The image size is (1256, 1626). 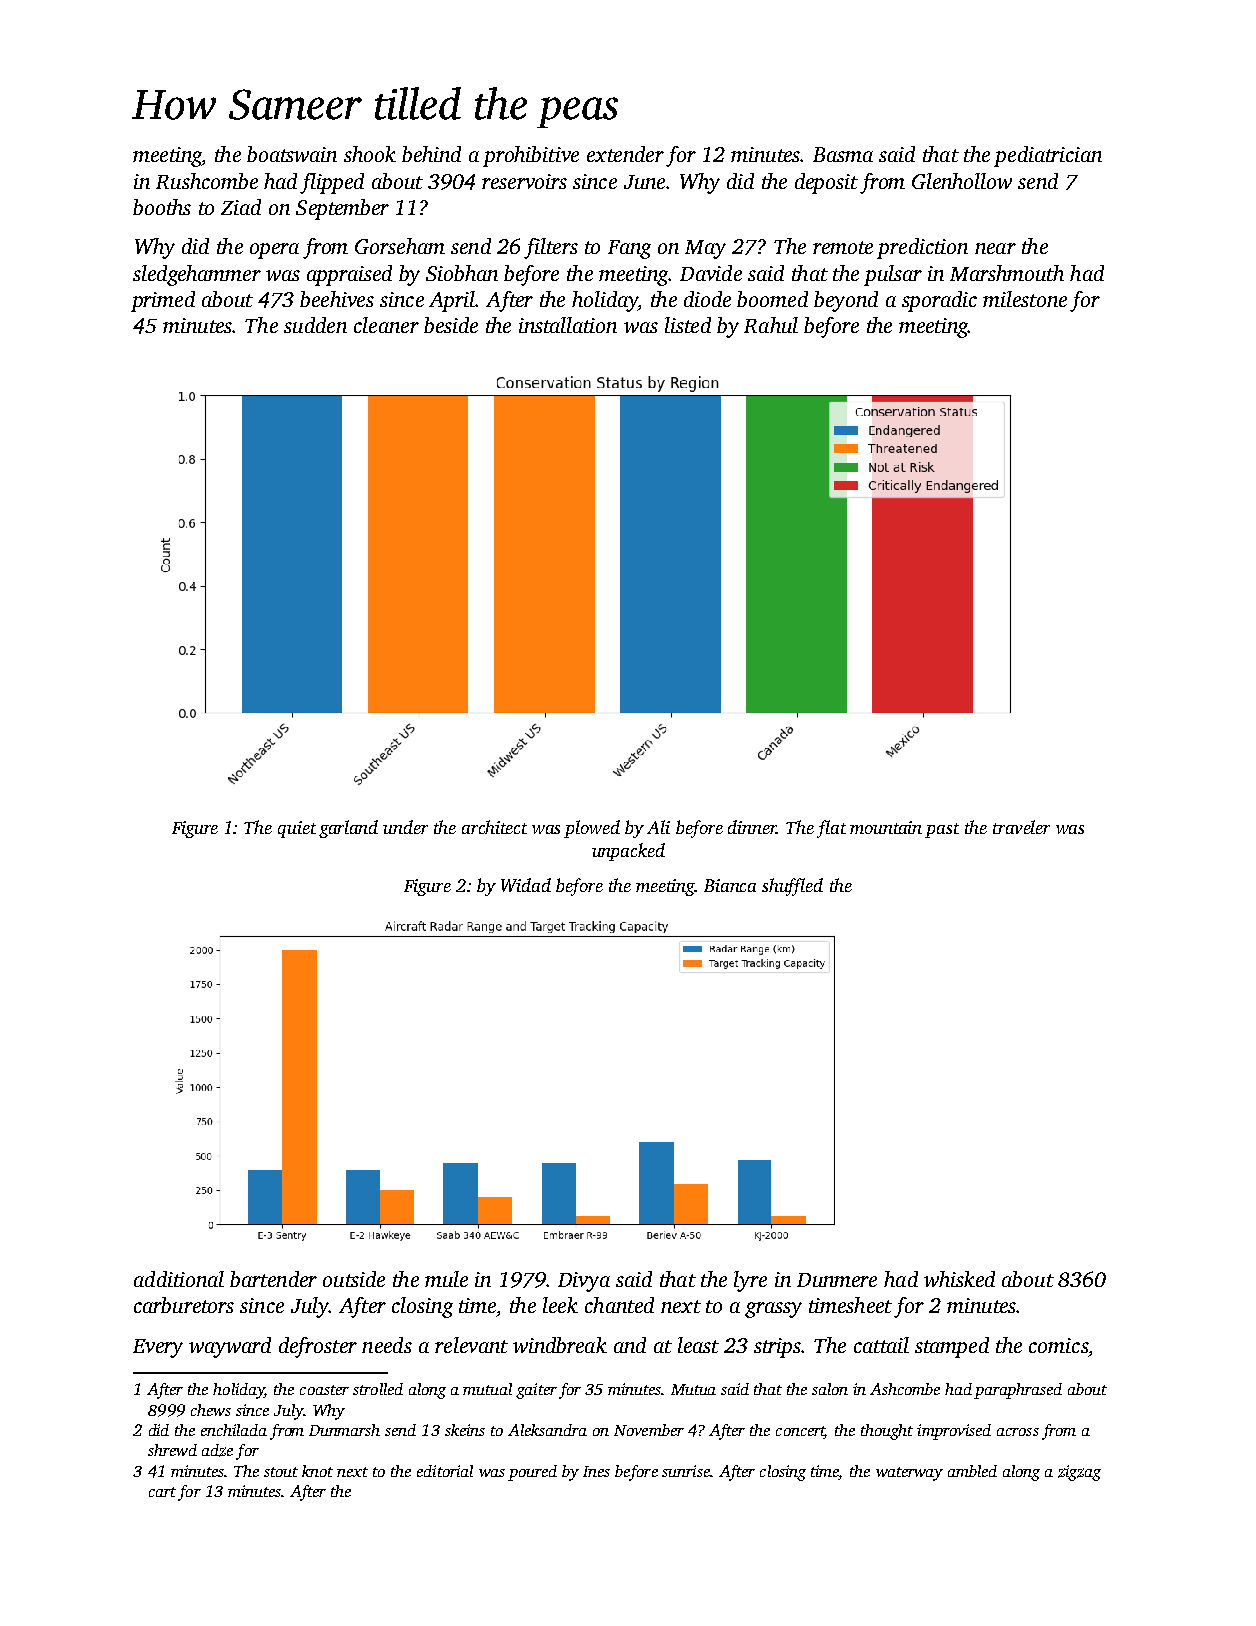 I want to click on opera, so click(x=274, y=251).
